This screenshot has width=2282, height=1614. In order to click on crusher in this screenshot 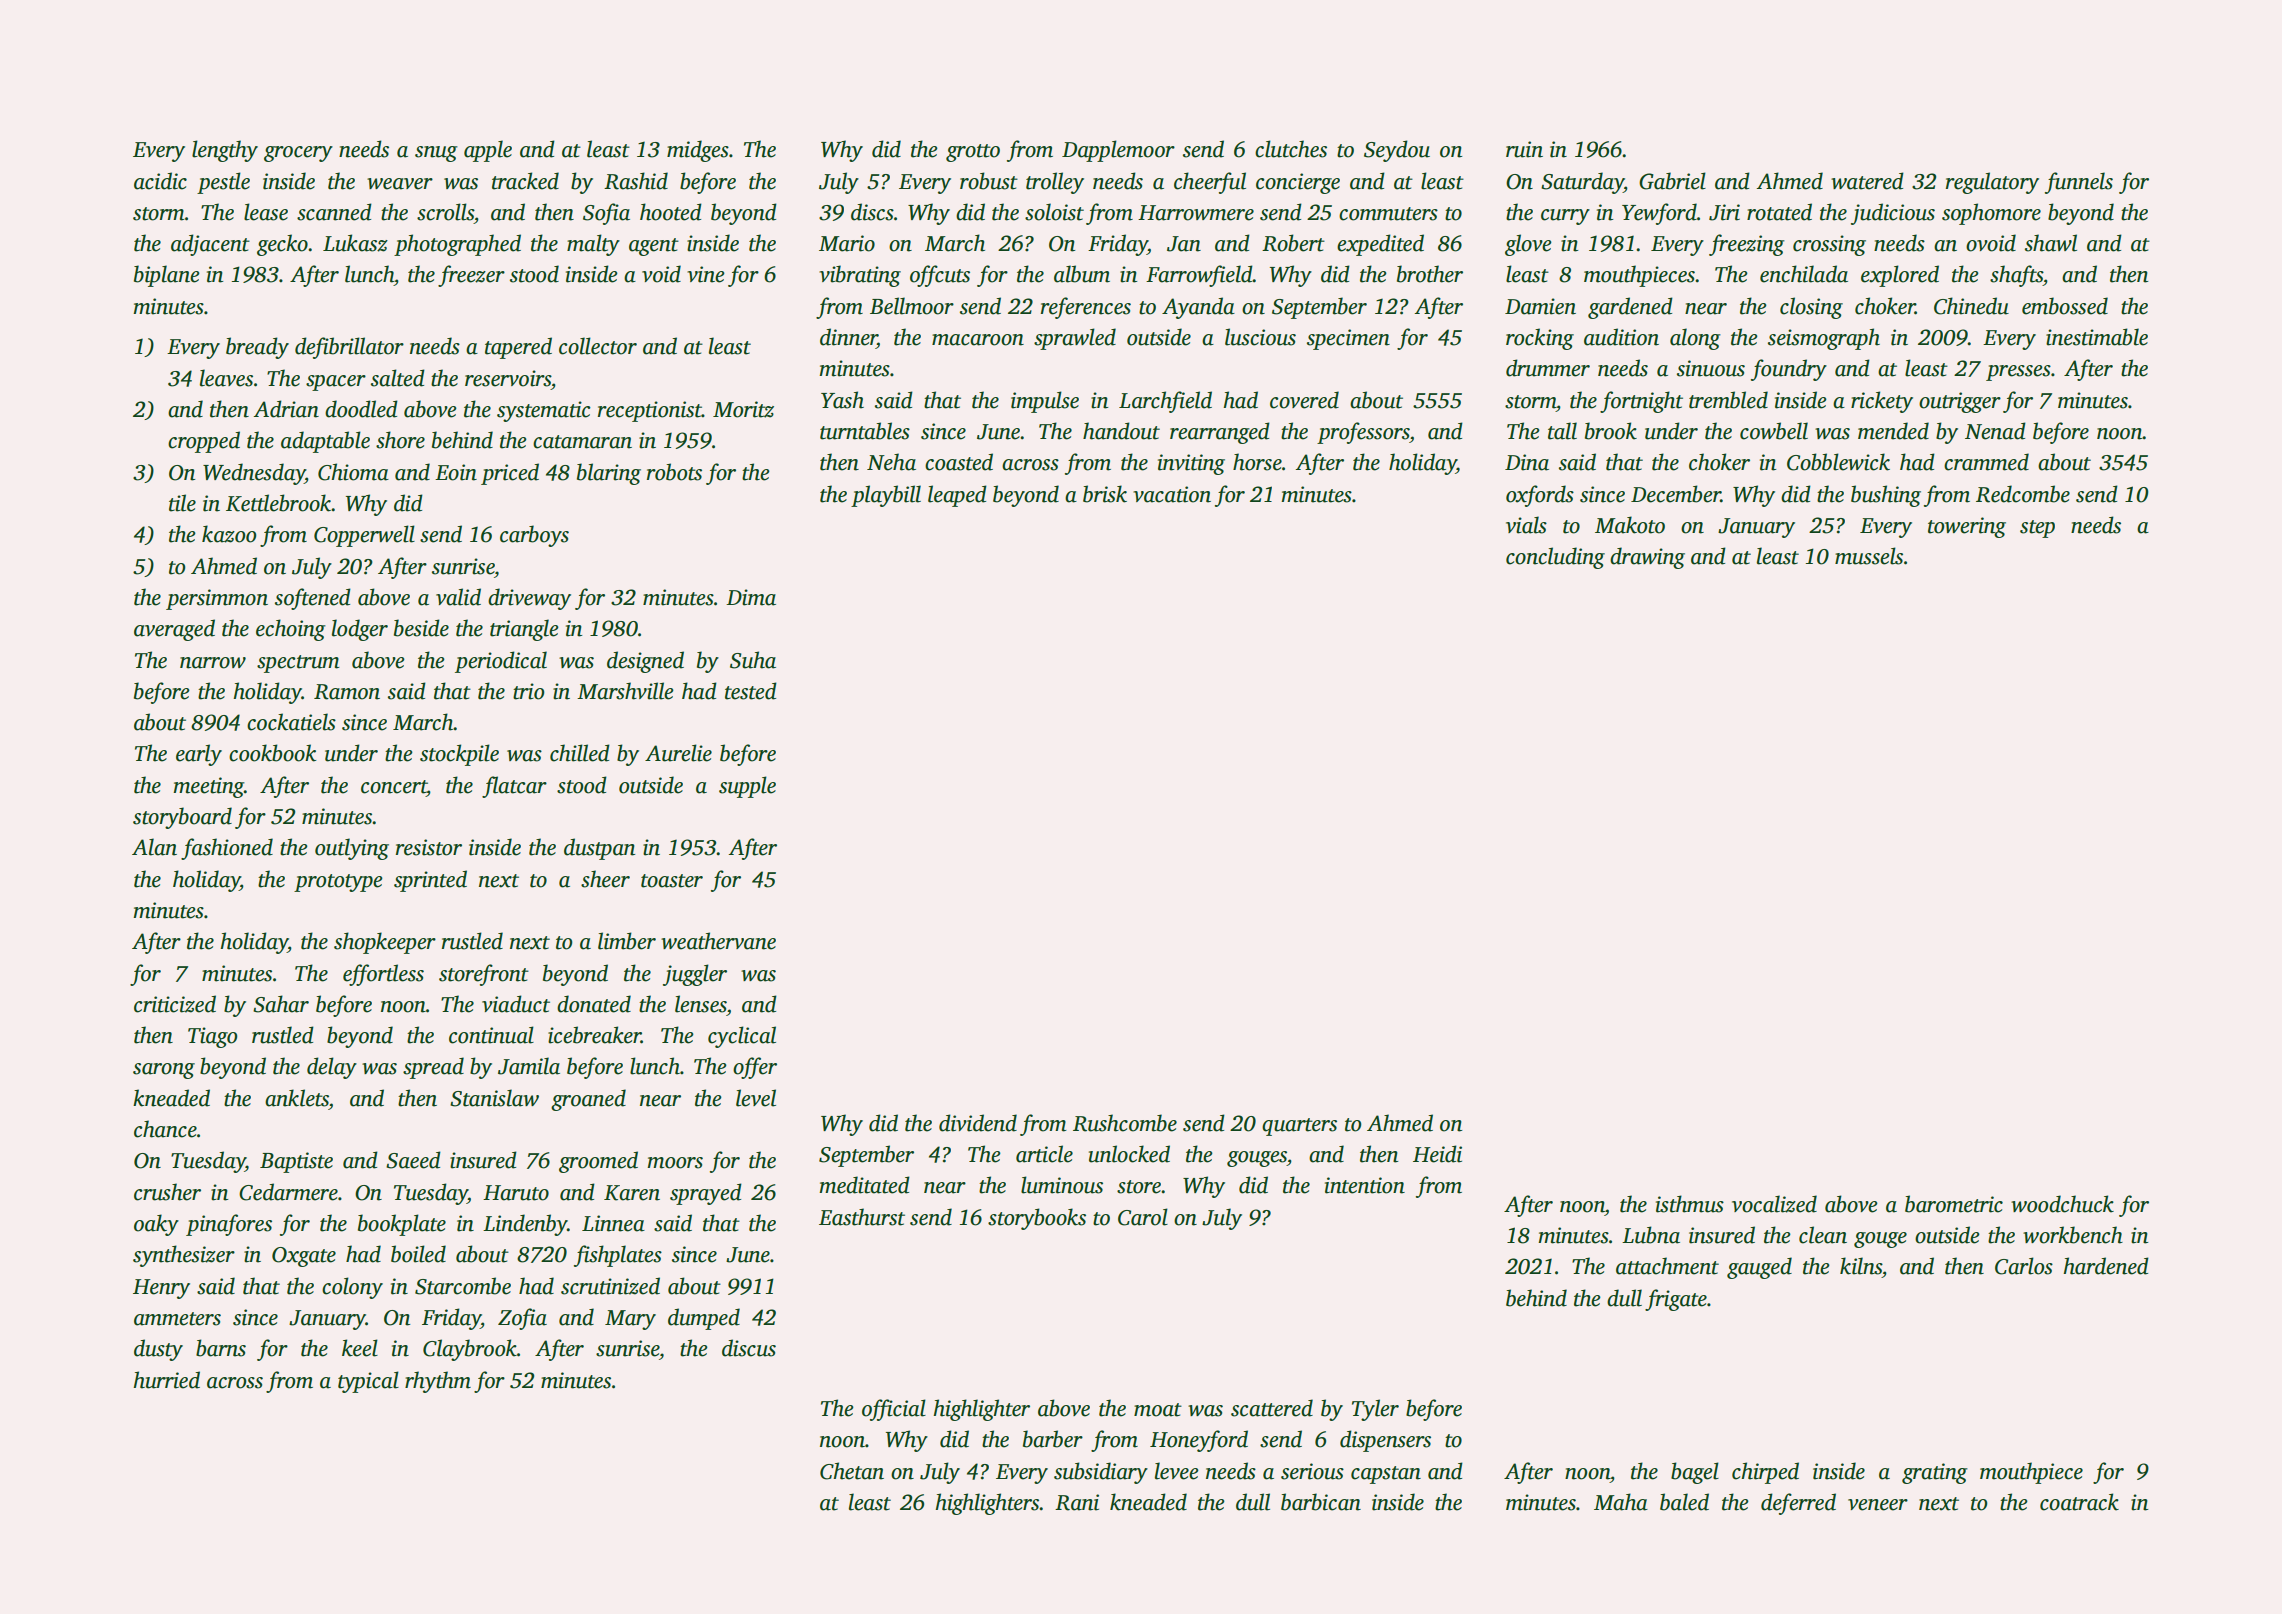, I will do `click(167, 1192)`.
